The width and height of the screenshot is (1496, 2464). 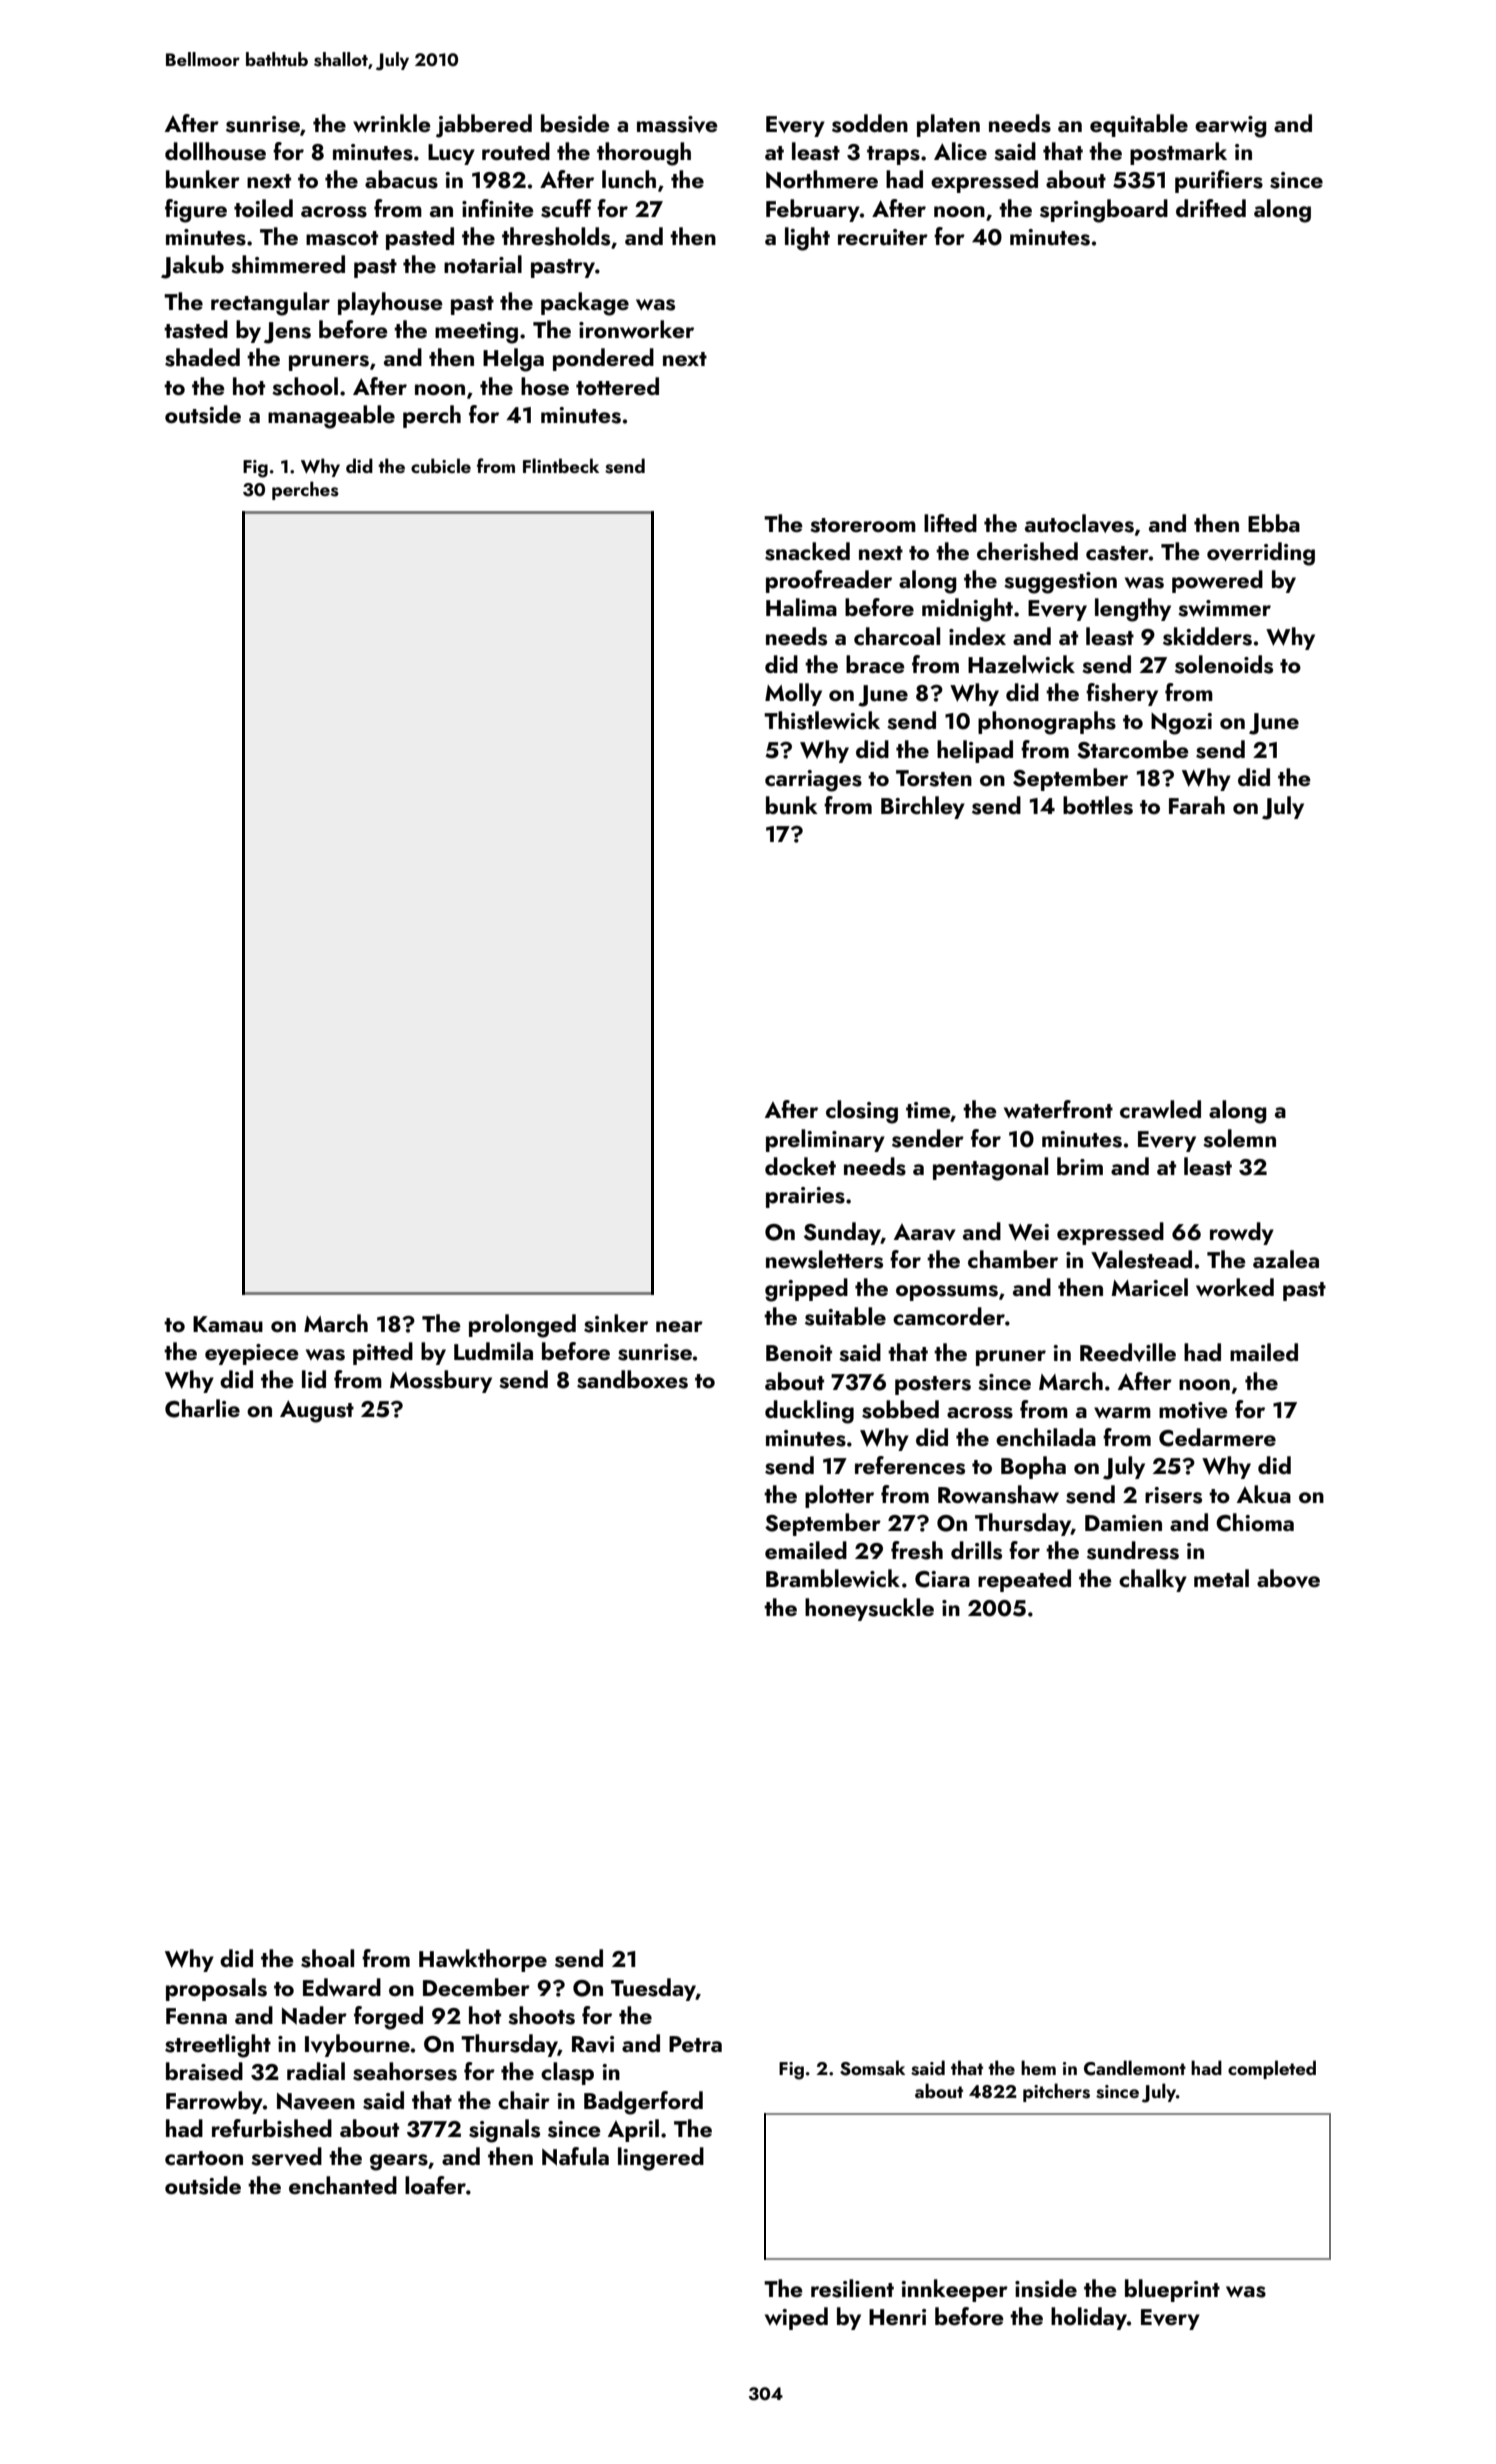 I want to click on cubicle, so click(x=441, y=465).
